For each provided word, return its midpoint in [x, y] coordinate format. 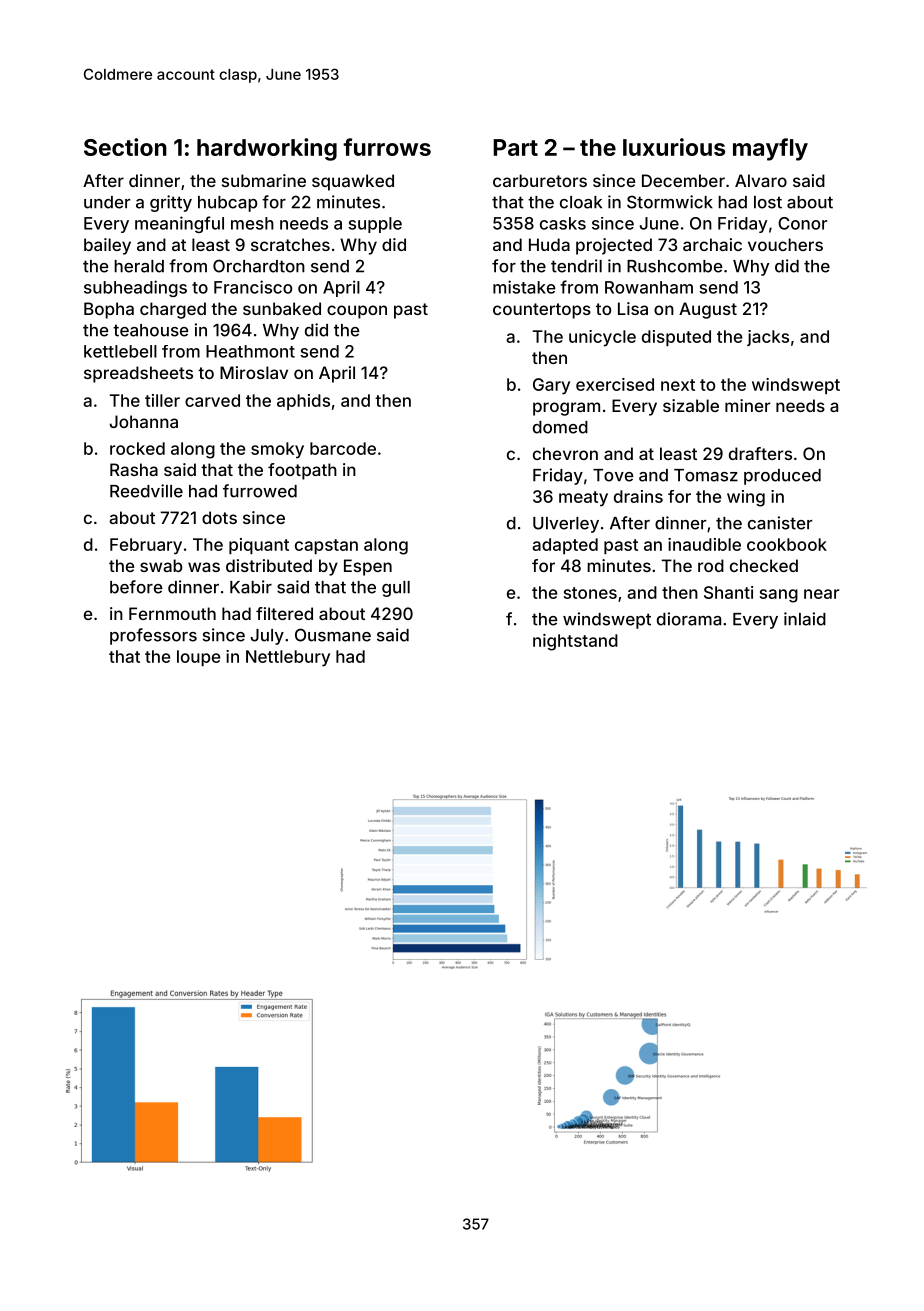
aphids [303, 402]
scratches [290, 244]
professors [153, 636]
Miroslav [254, 372]
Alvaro [761, 180]
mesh [252, 223]
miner [747, 405]
